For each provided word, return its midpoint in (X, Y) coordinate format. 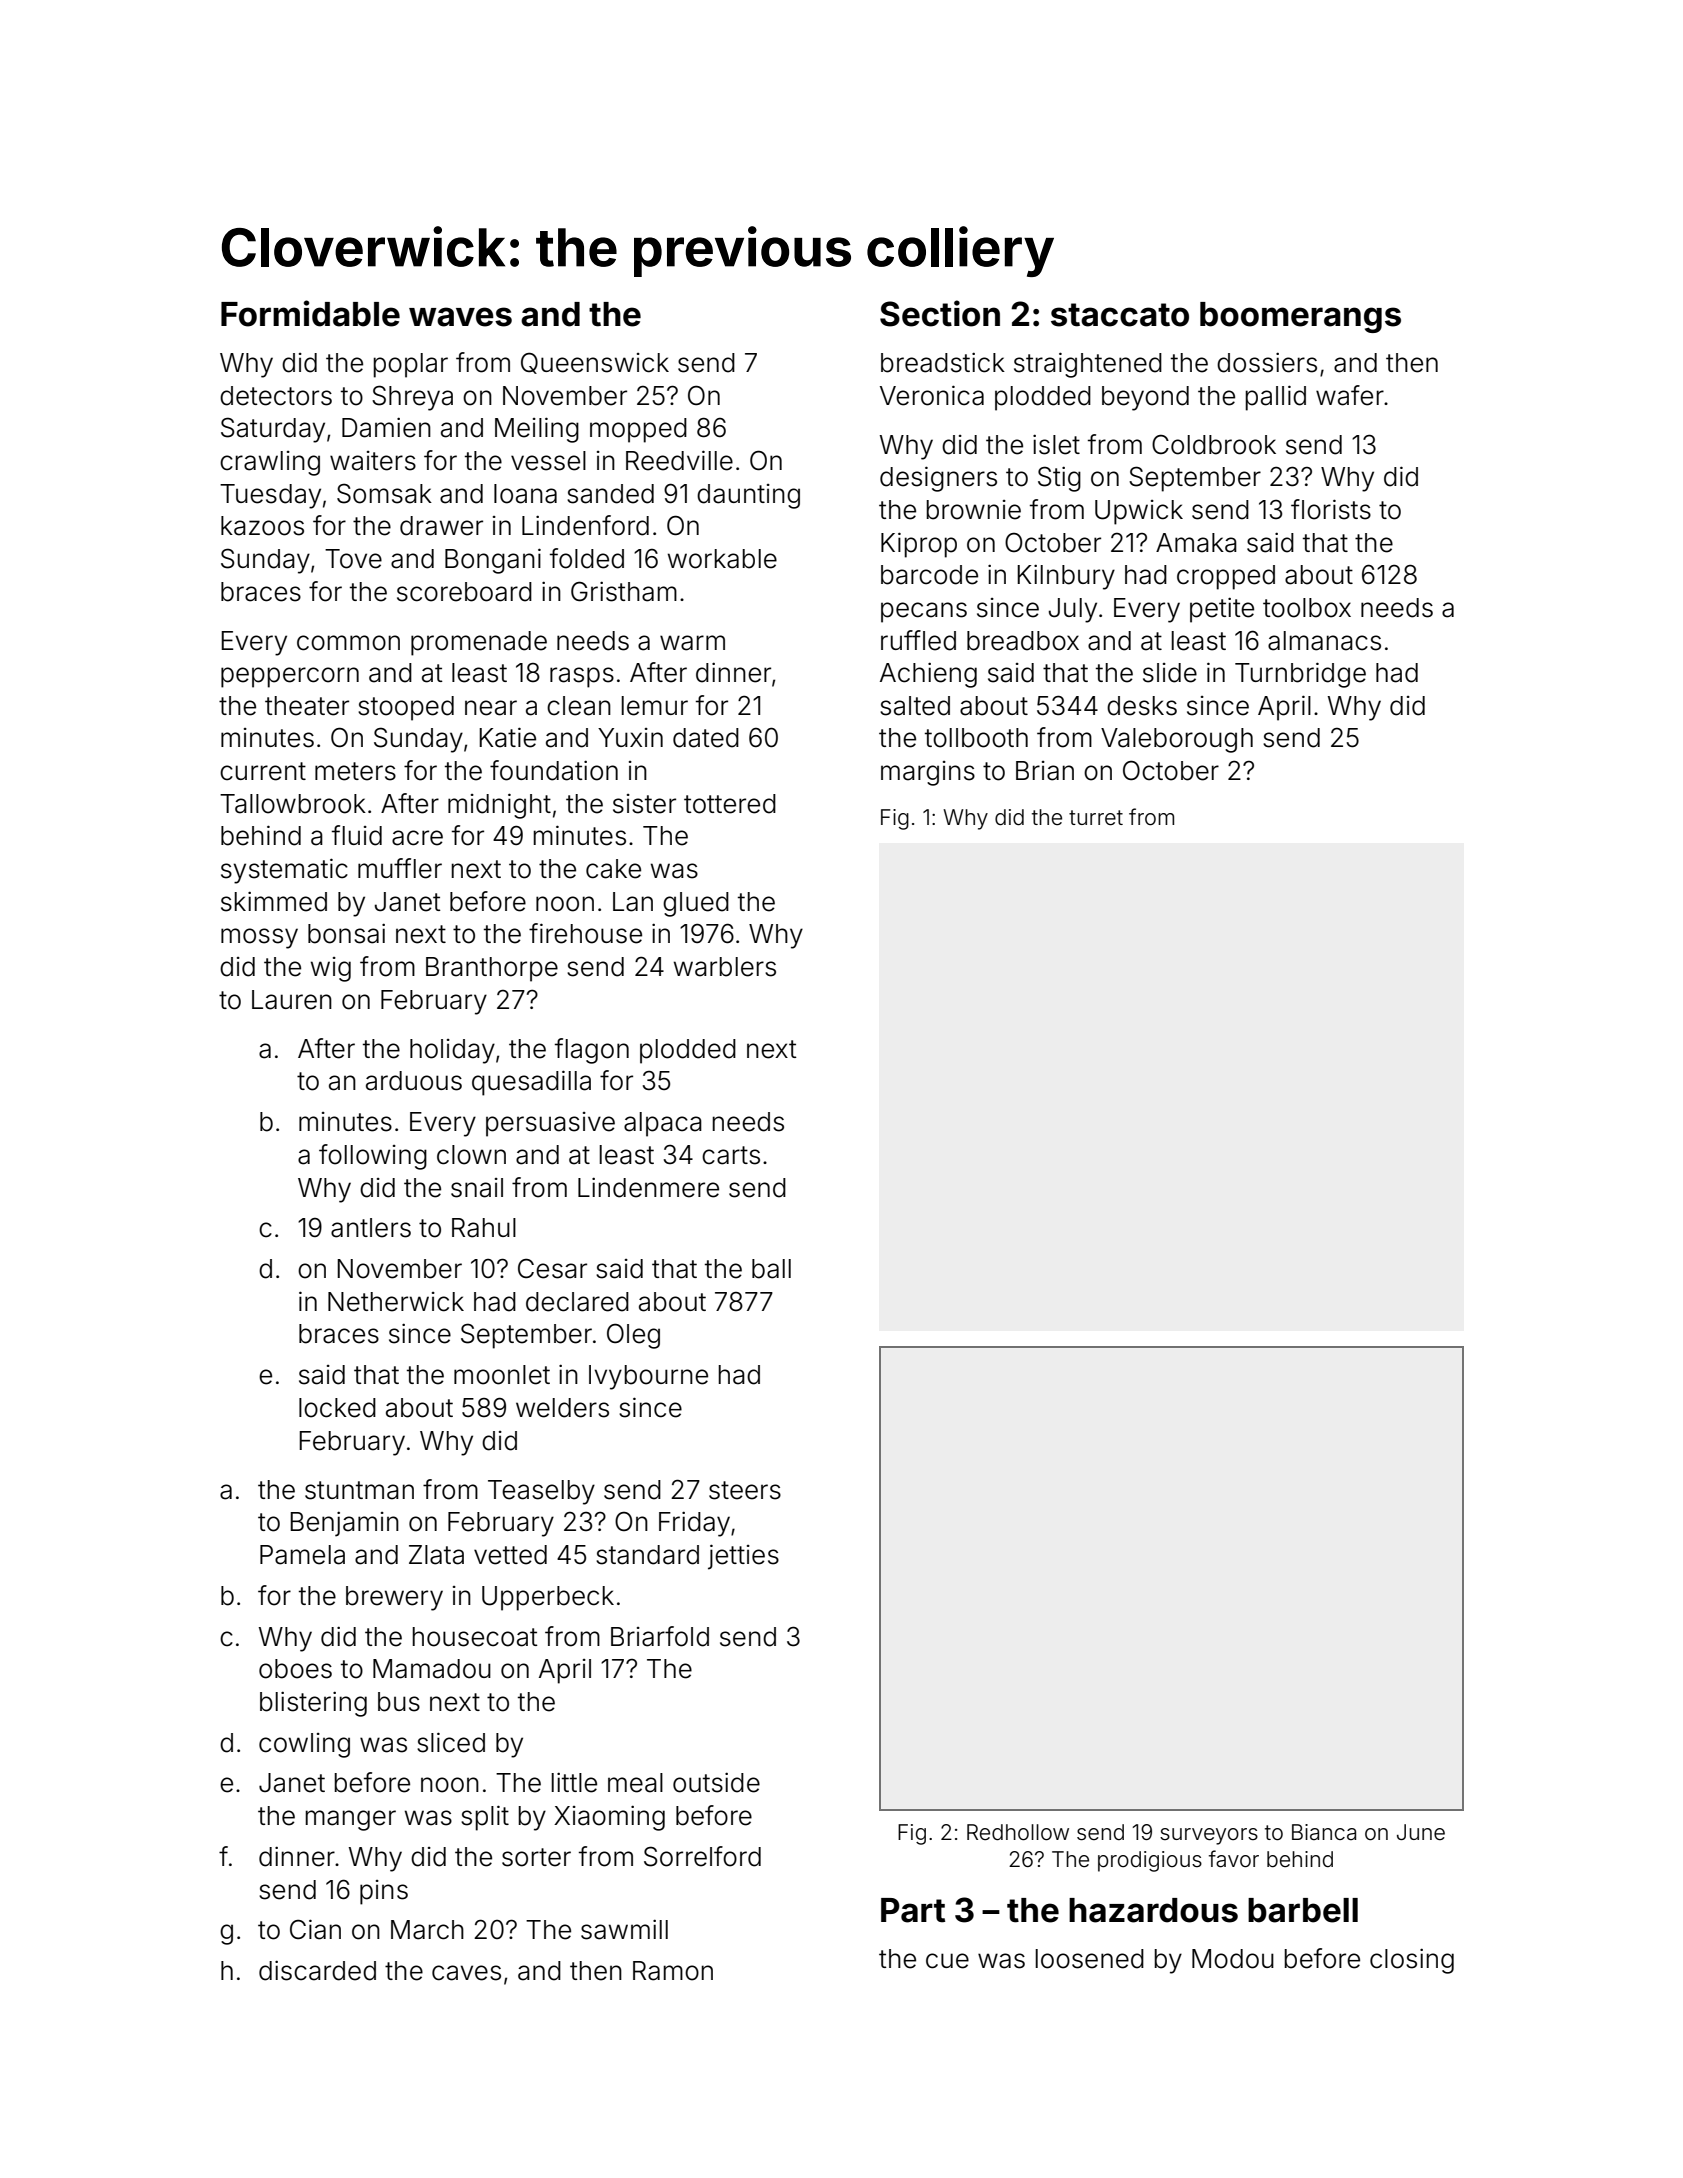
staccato (1120, 315)
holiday (452, 1051)
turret (1096, 818)
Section (940, 313)
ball (771, 1269)
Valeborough (1177, 740)
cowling (304, 1745)
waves (460, 317)
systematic (284, 871)
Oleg (633, 1336)
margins (928, 773)
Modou (1233, 1959)
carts (731, 1155)
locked (337, 1408)
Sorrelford (702, 1856)
